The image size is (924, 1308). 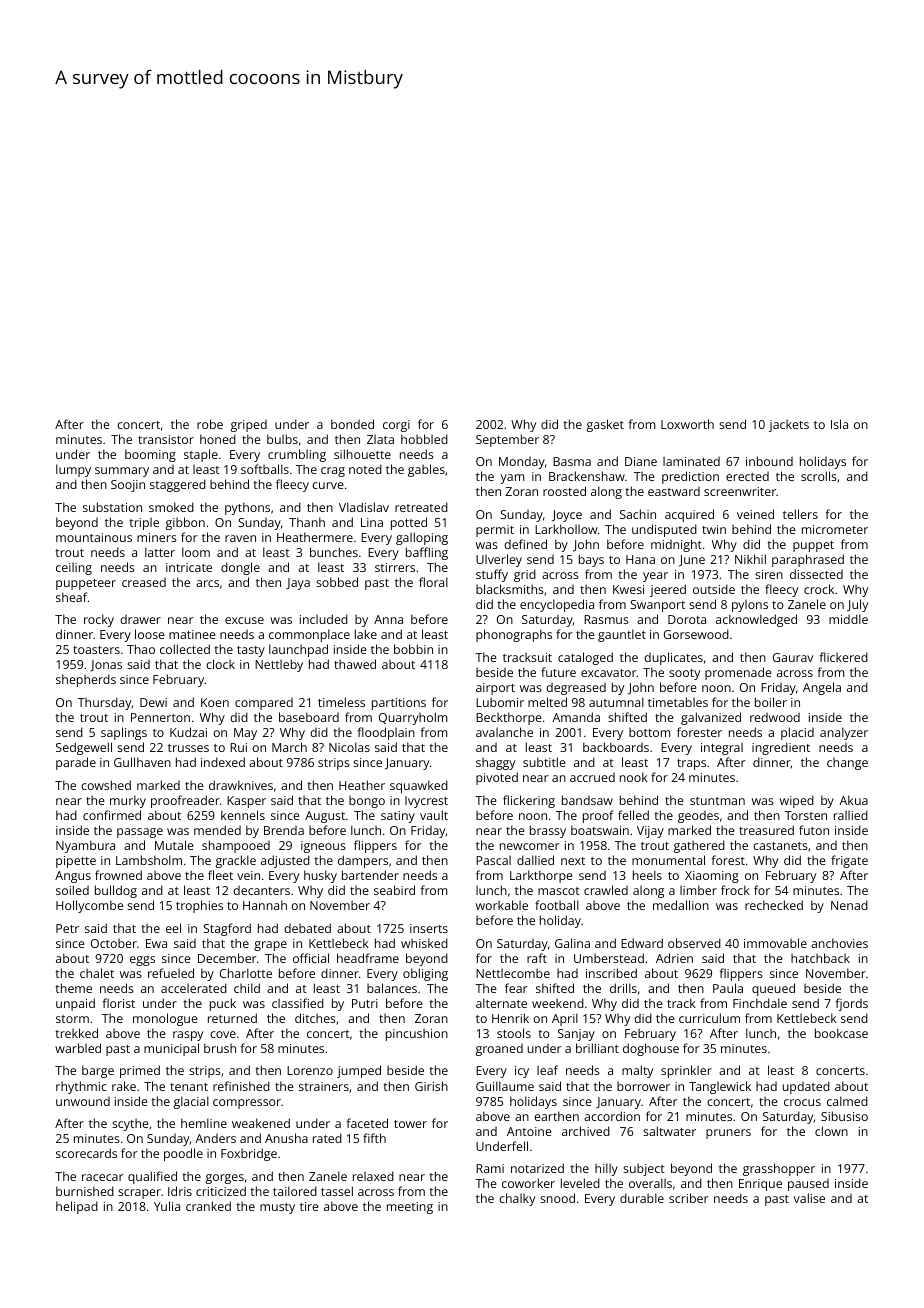 What do you see at coordinates (210, 424) in the screenshot?
I see `robe` at bounding box center [210, 424].
